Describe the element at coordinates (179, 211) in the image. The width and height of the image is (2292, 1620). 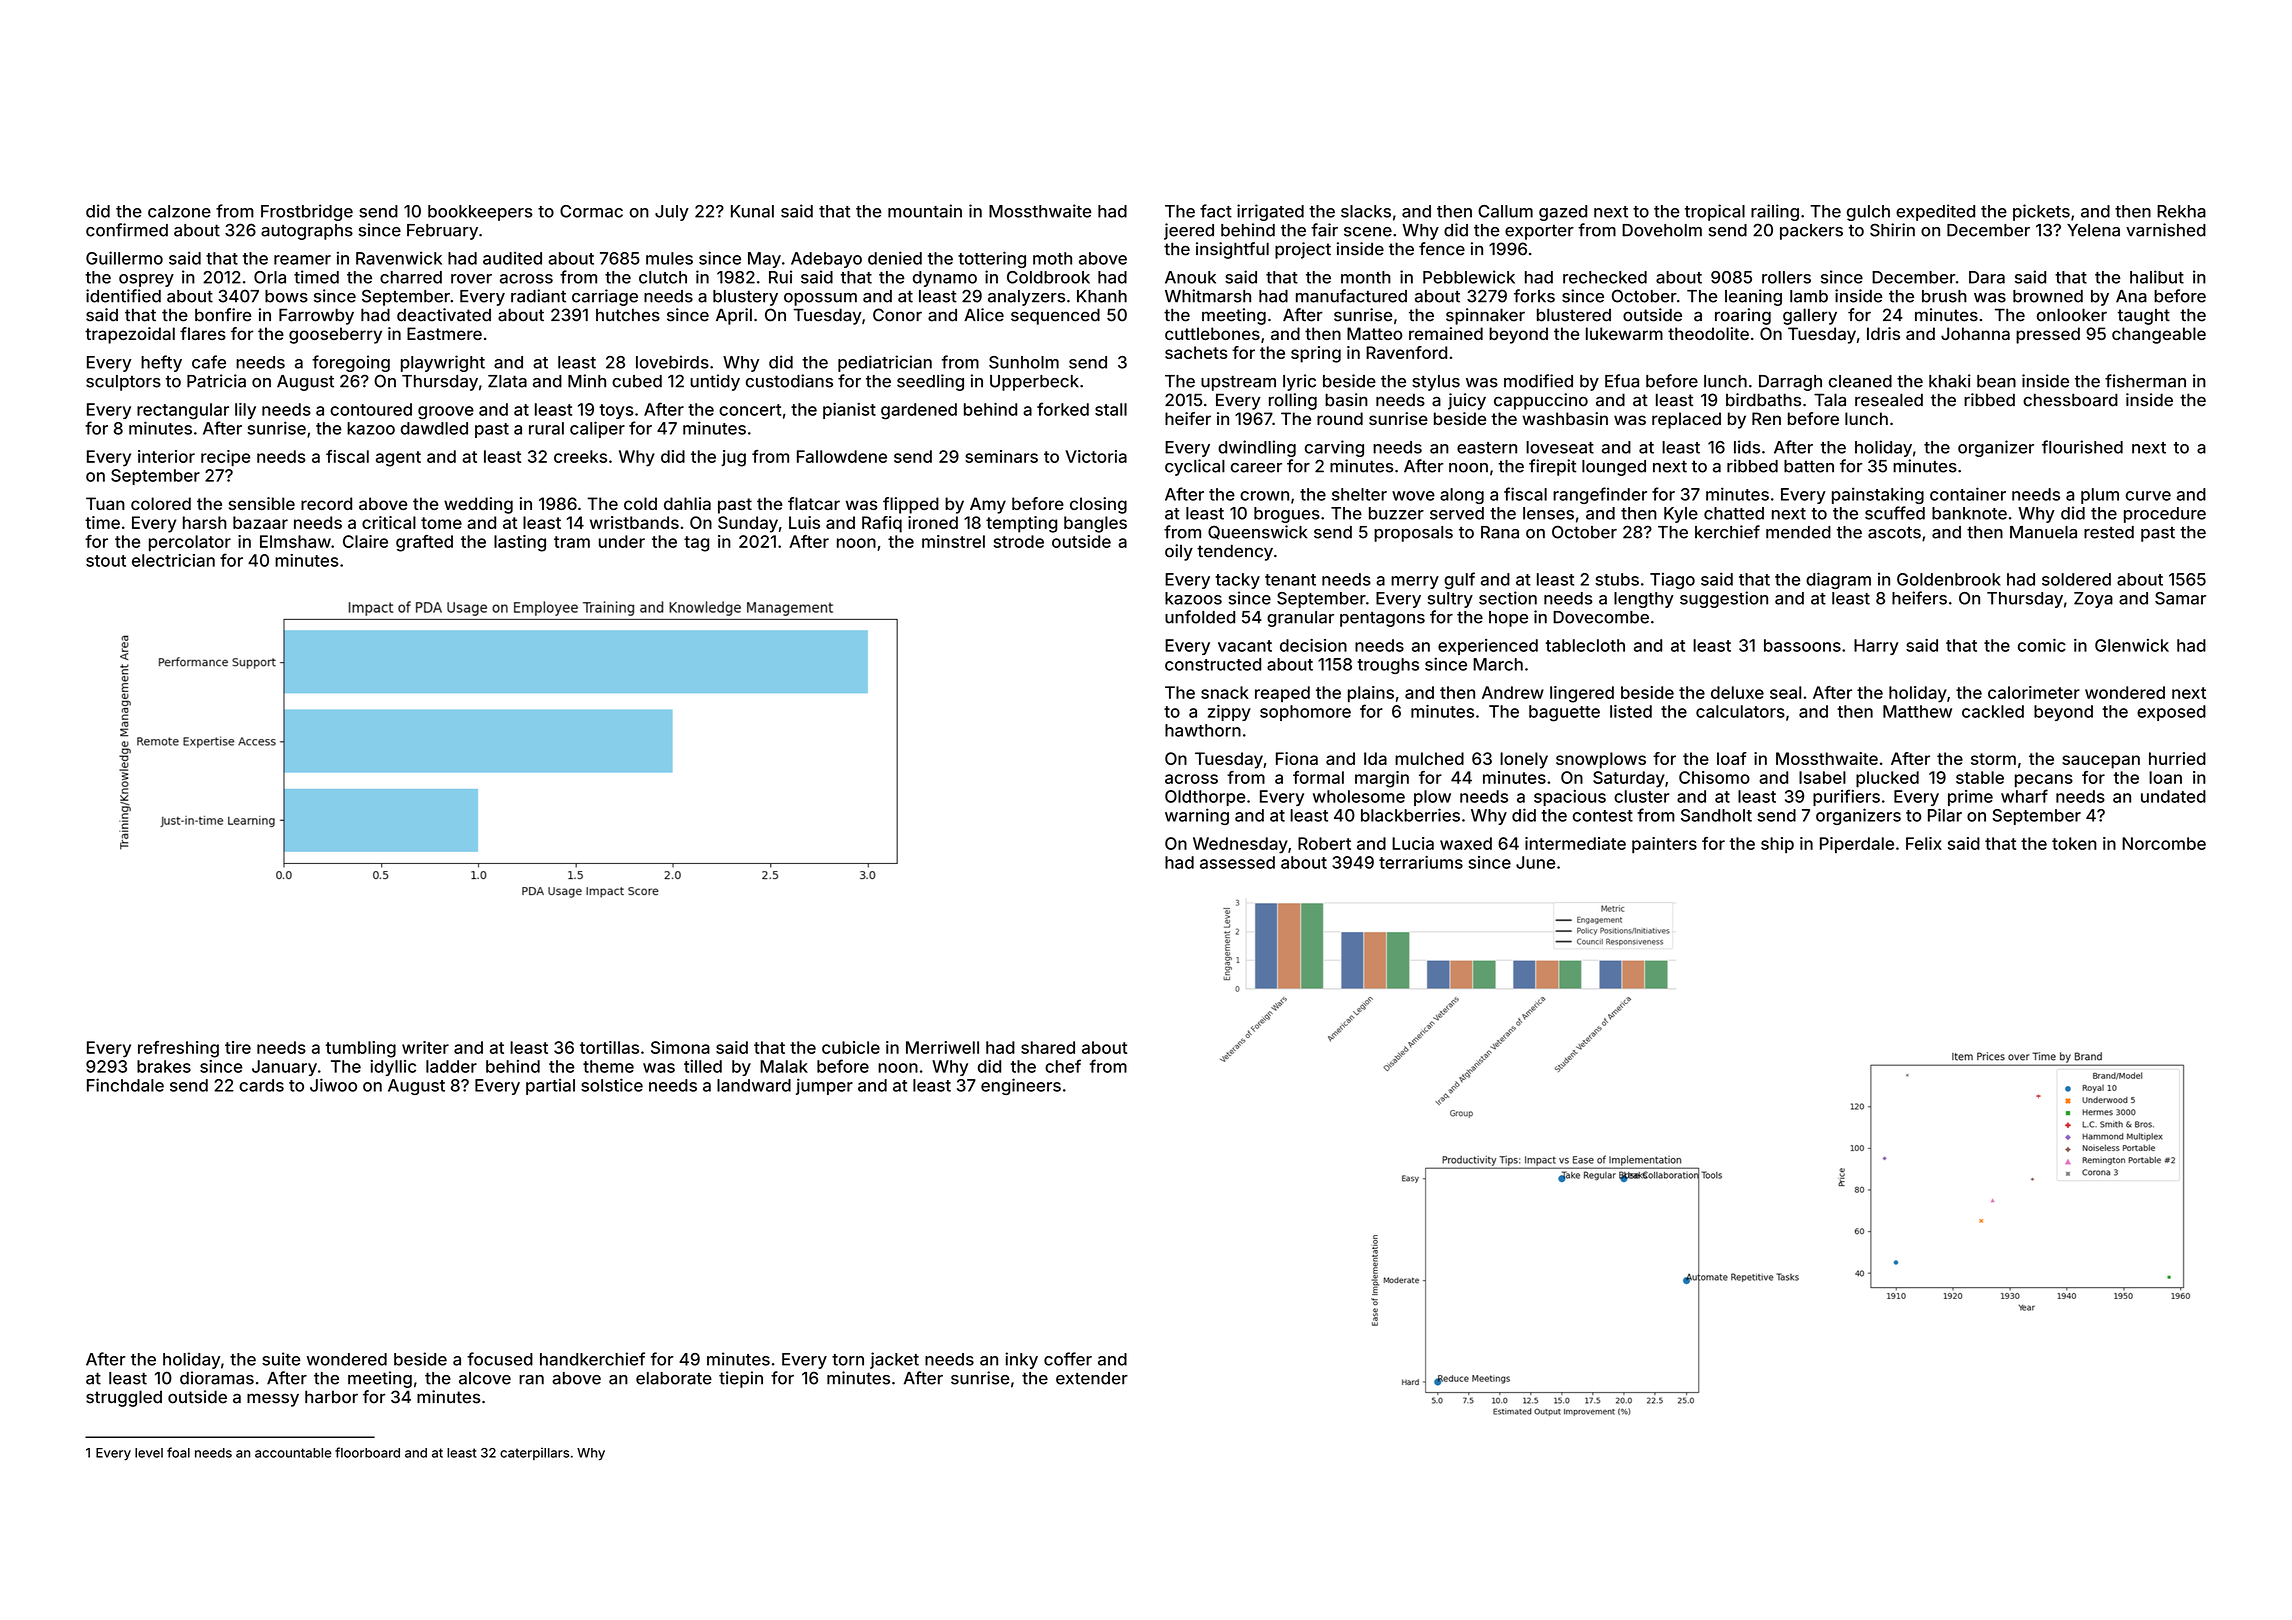
I see `calzone` at that location.
